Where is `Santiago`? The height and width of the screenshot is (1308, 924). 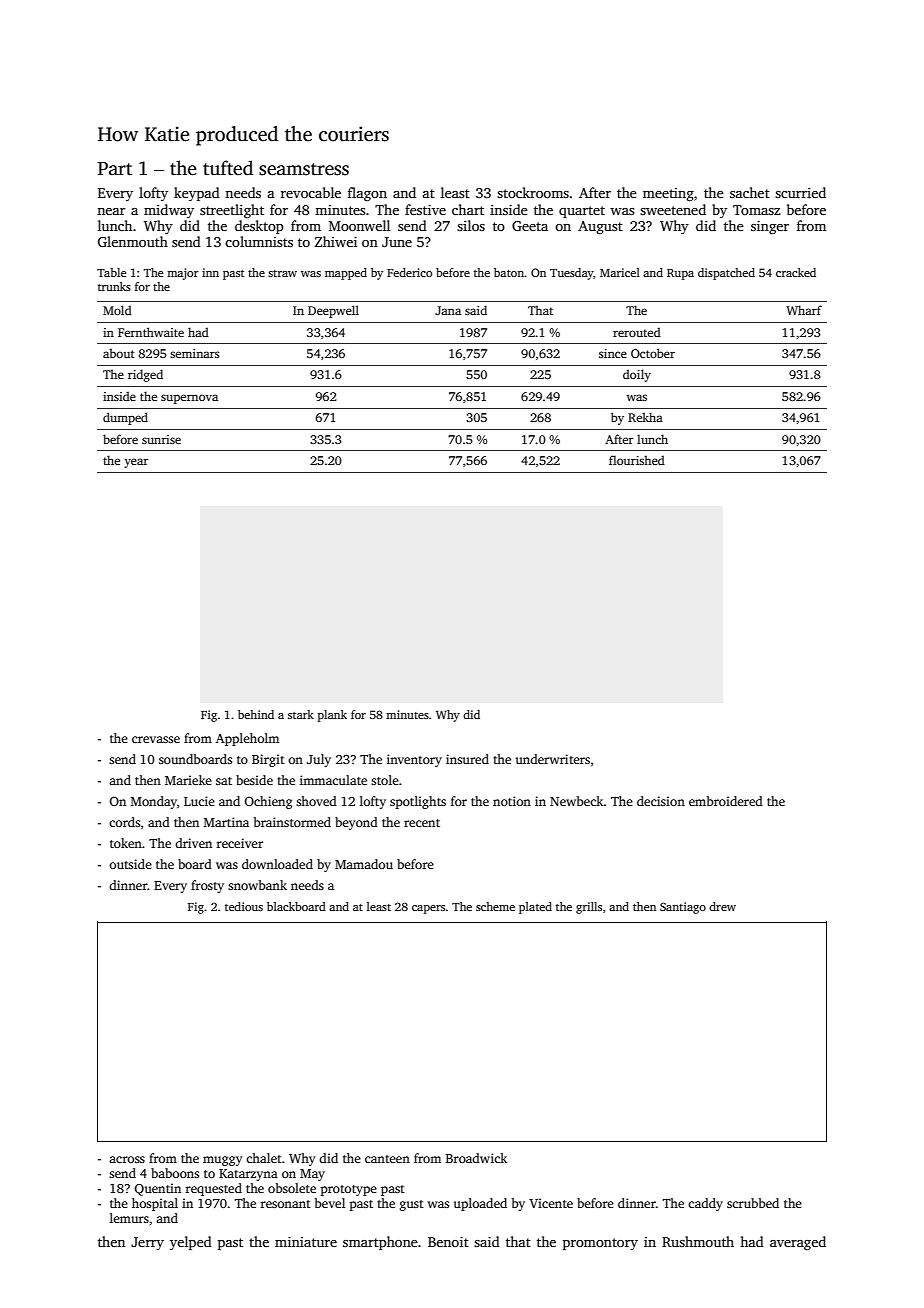
Santiago is located at coordinates (683, 908).
